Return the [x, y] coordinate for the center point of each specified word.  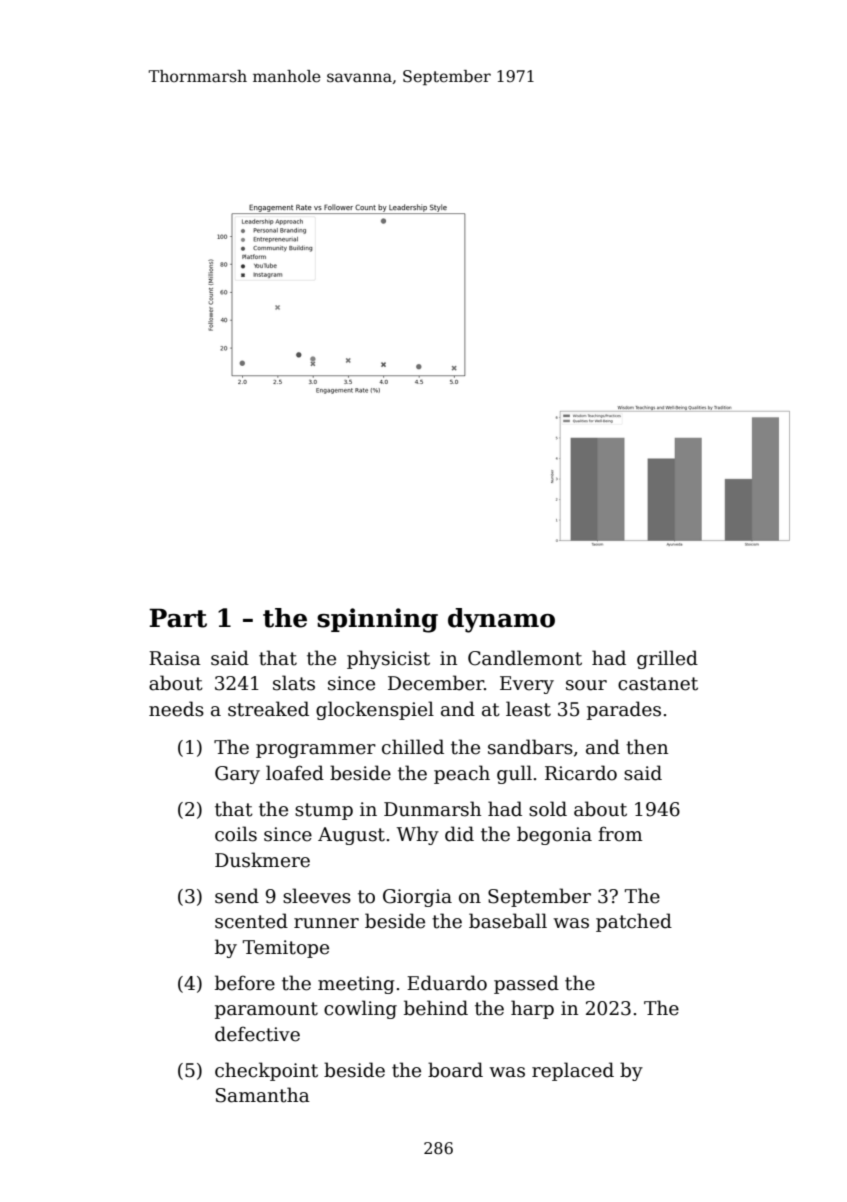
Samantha [263, 1095]
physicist [388, 659]
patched [634, 922]
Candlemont [525, 658]
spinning [377, 620]
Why [418, 835]
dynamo [501, 620]
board [455, 1070]
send [237, 896]
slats [294, 683]
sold [548, 809]
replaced [573, 1071]
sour [586, 685]
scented [251, 921]
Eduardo [447, 983]
